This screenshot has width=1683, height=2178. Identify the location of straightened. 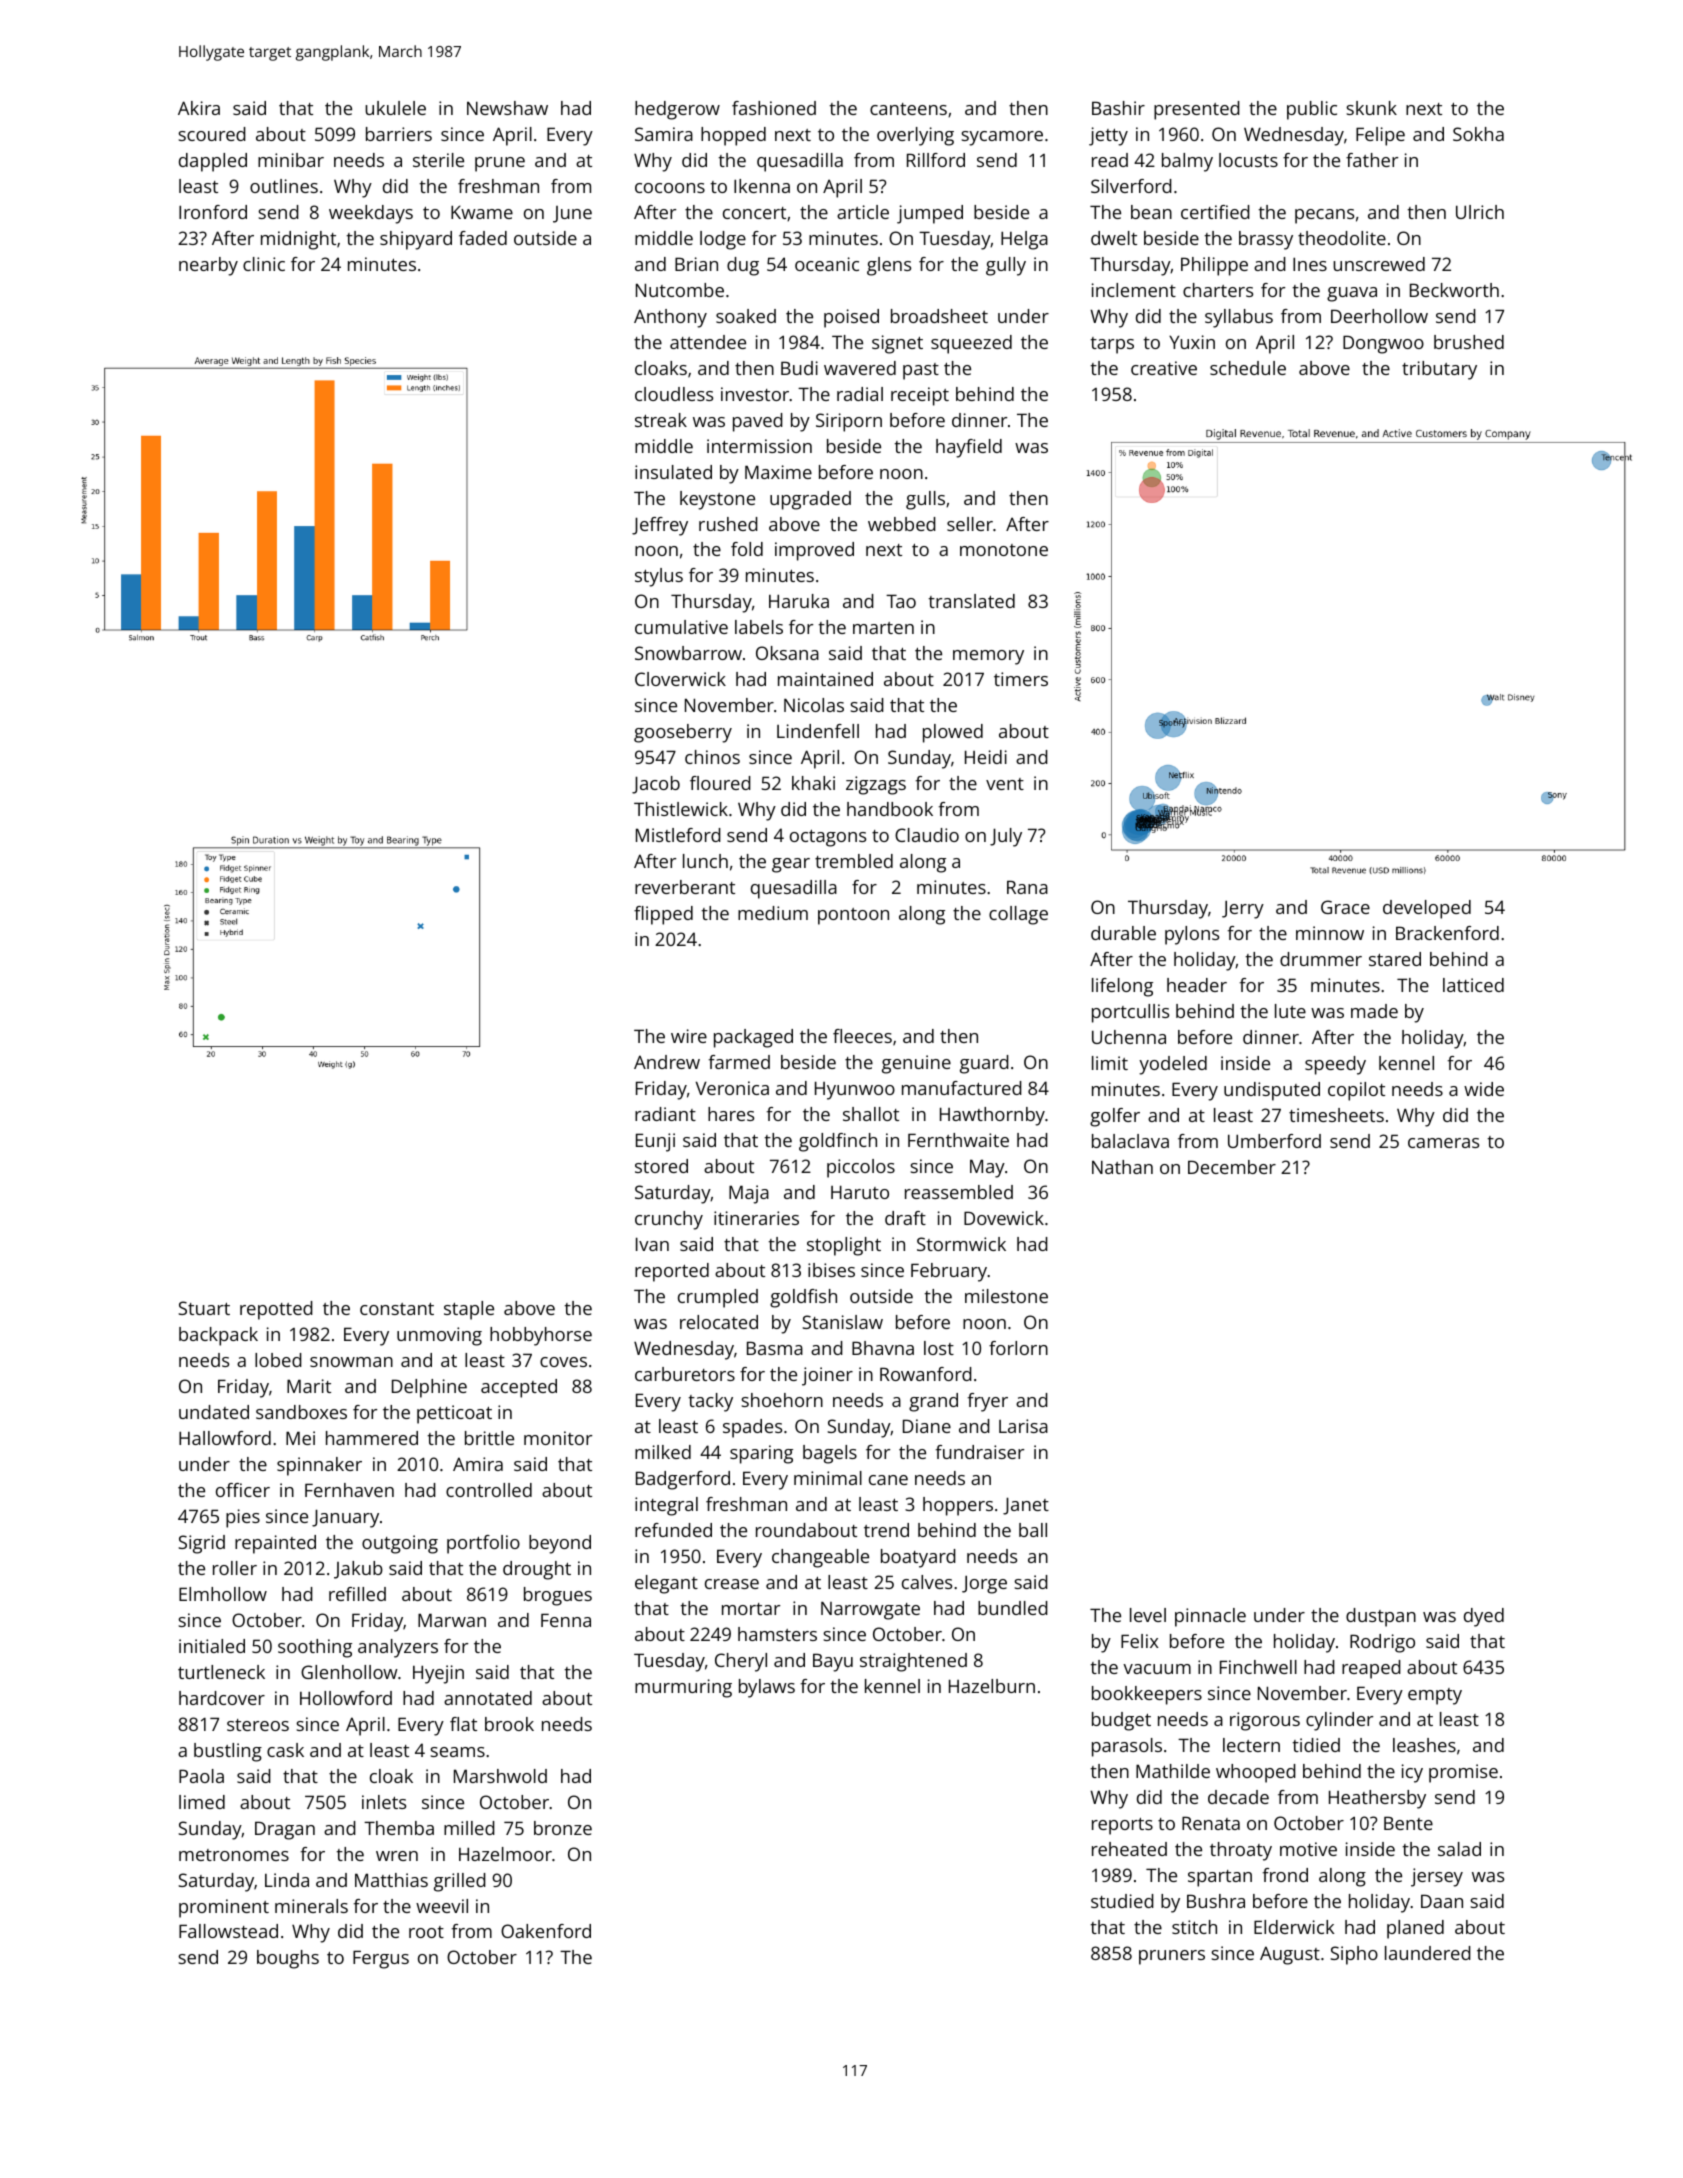
(913, 1662).
